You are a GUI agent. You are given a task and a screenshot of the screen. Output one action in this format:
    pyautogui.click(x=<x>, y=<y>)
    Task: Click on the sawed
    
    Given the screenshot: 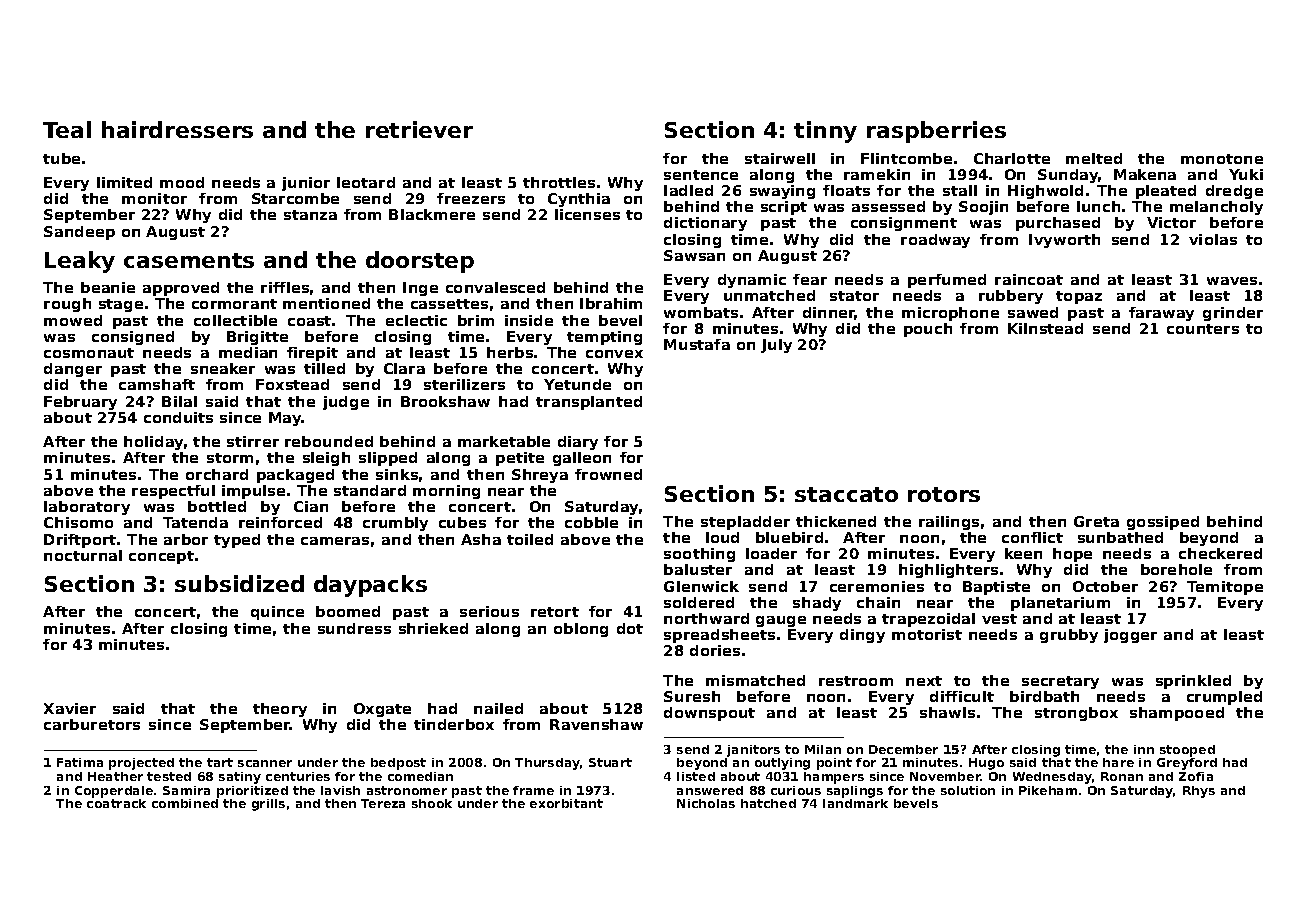 What is the action you would take?
    pyautogui.click(x=1033, y=312)
